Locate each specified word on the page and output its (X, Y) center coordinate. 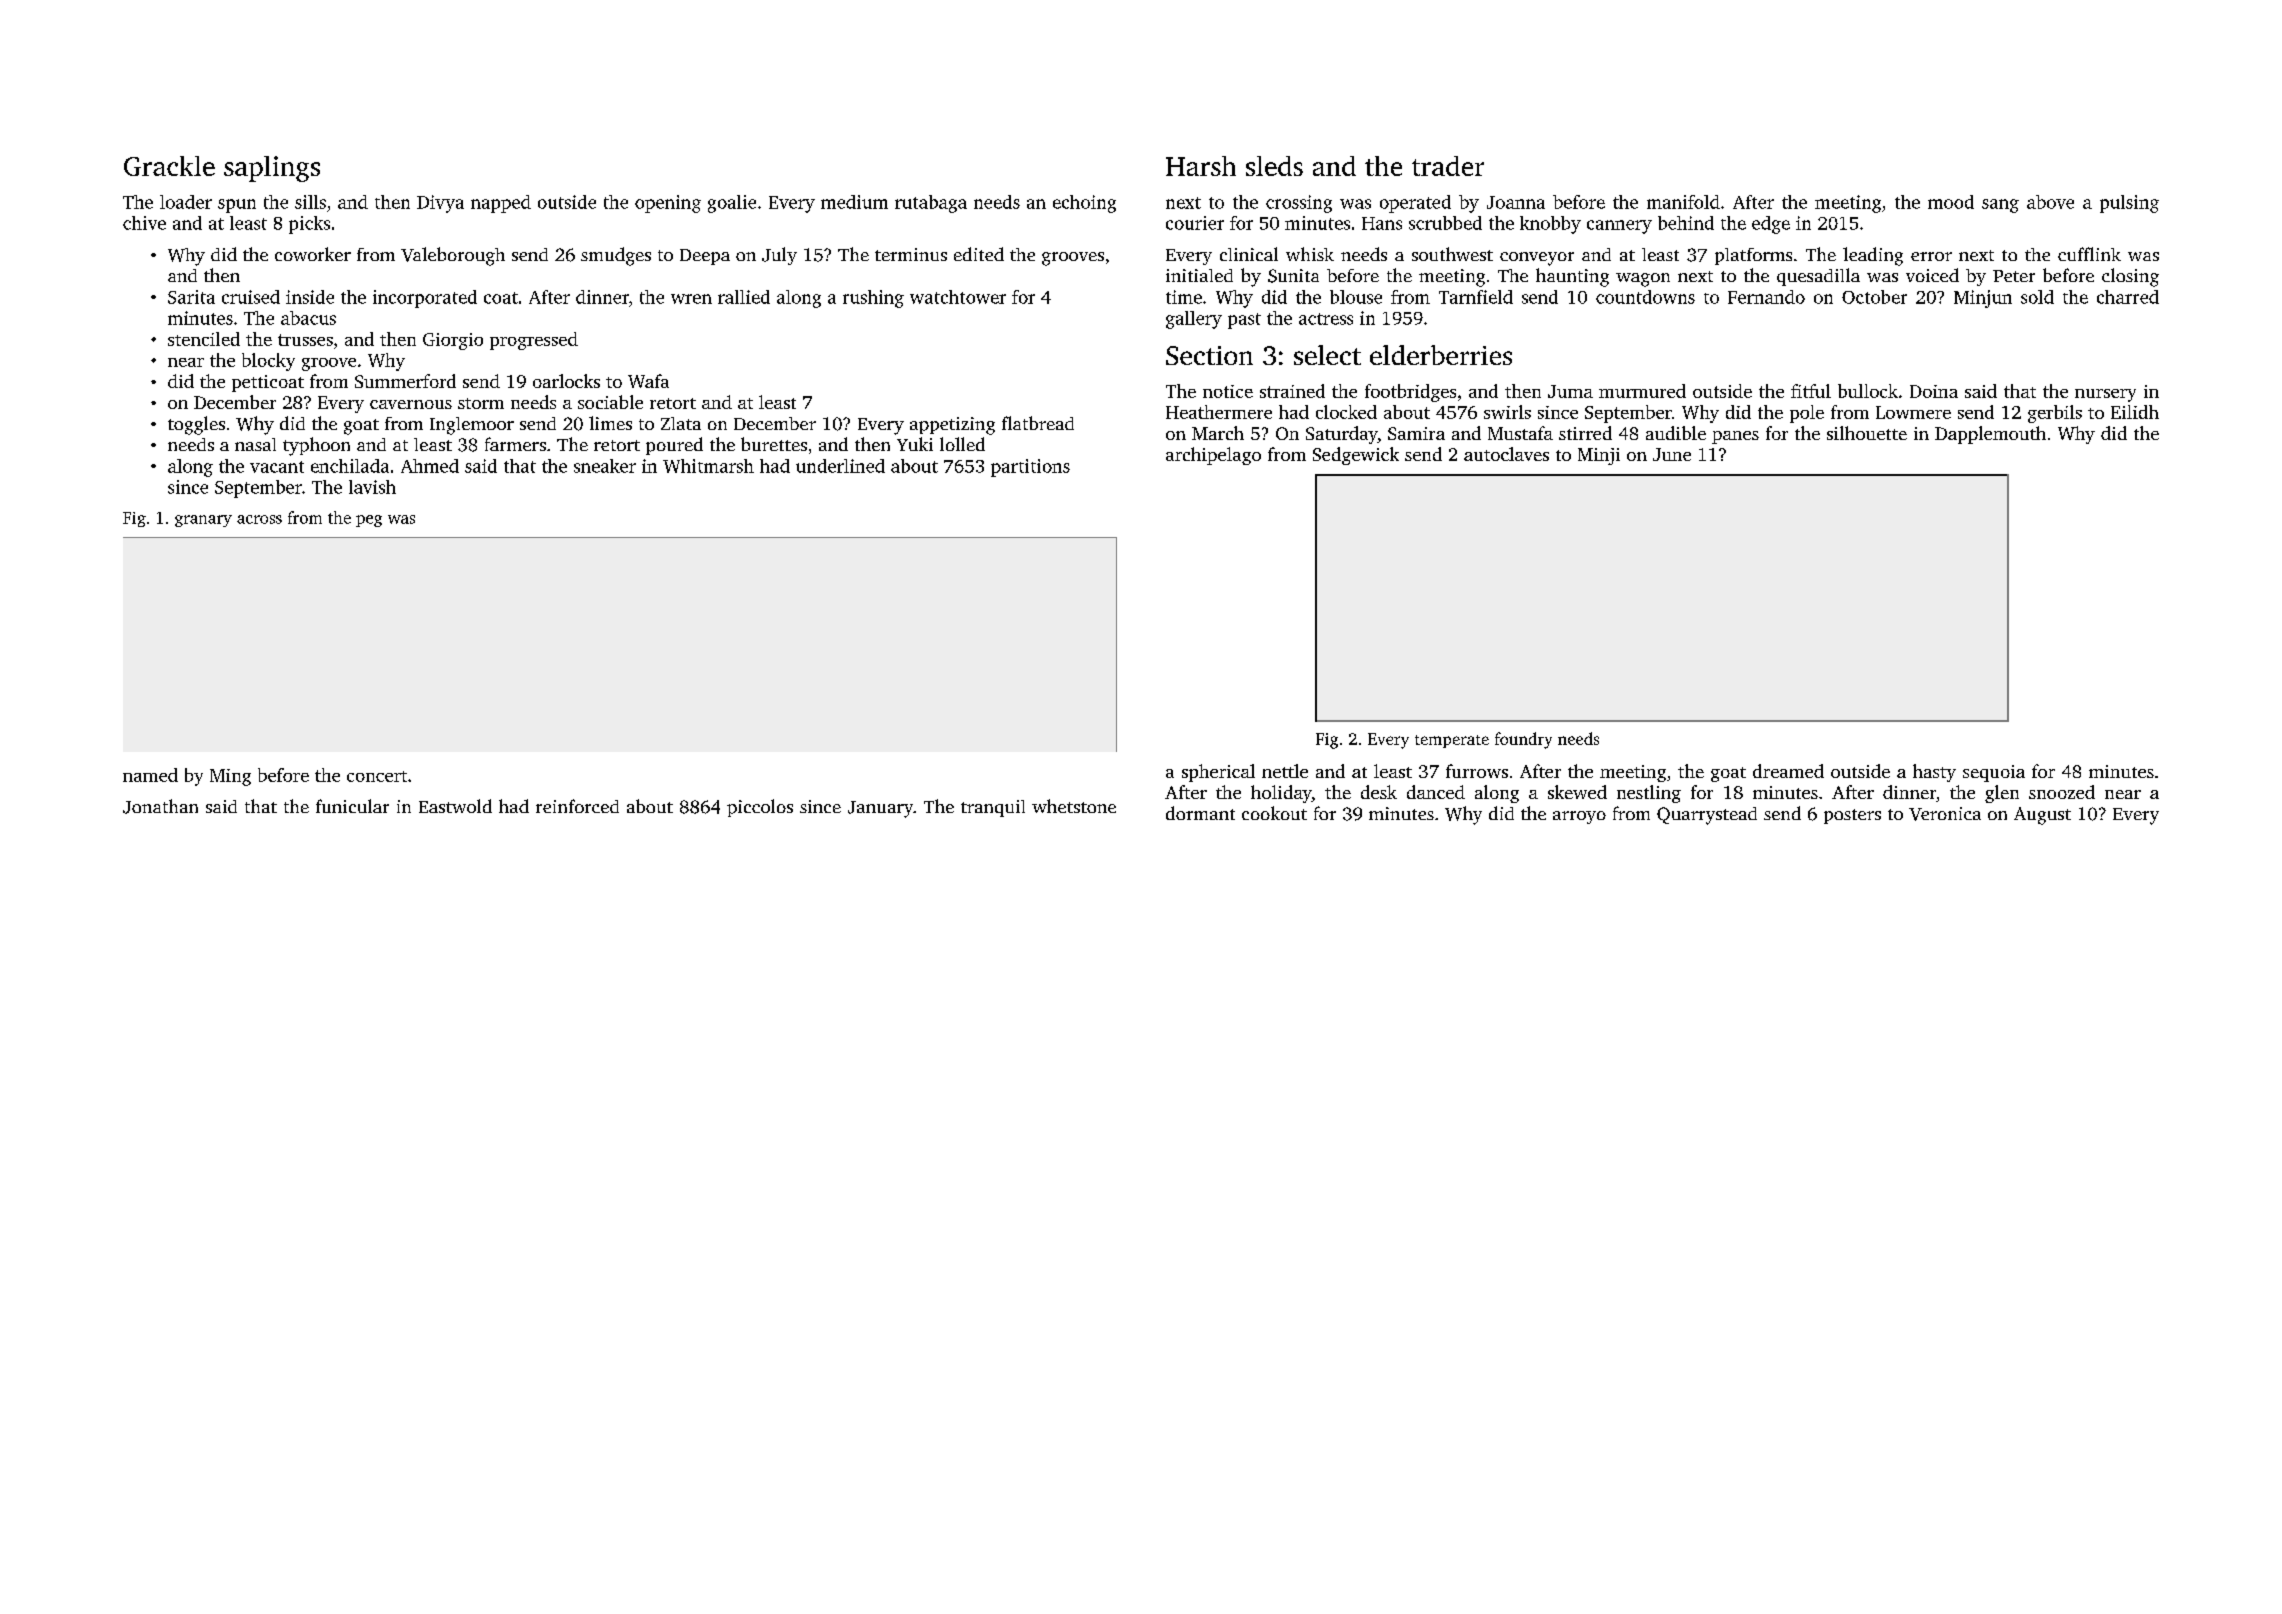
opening (668, 204)
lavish (372, 487)
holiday (1281, 794)
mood (1951, 202)
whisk (1310, 254)
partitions (1030, 468)
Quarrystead (1707, 816)
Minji (1599, 456)
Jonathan (160, 806)
